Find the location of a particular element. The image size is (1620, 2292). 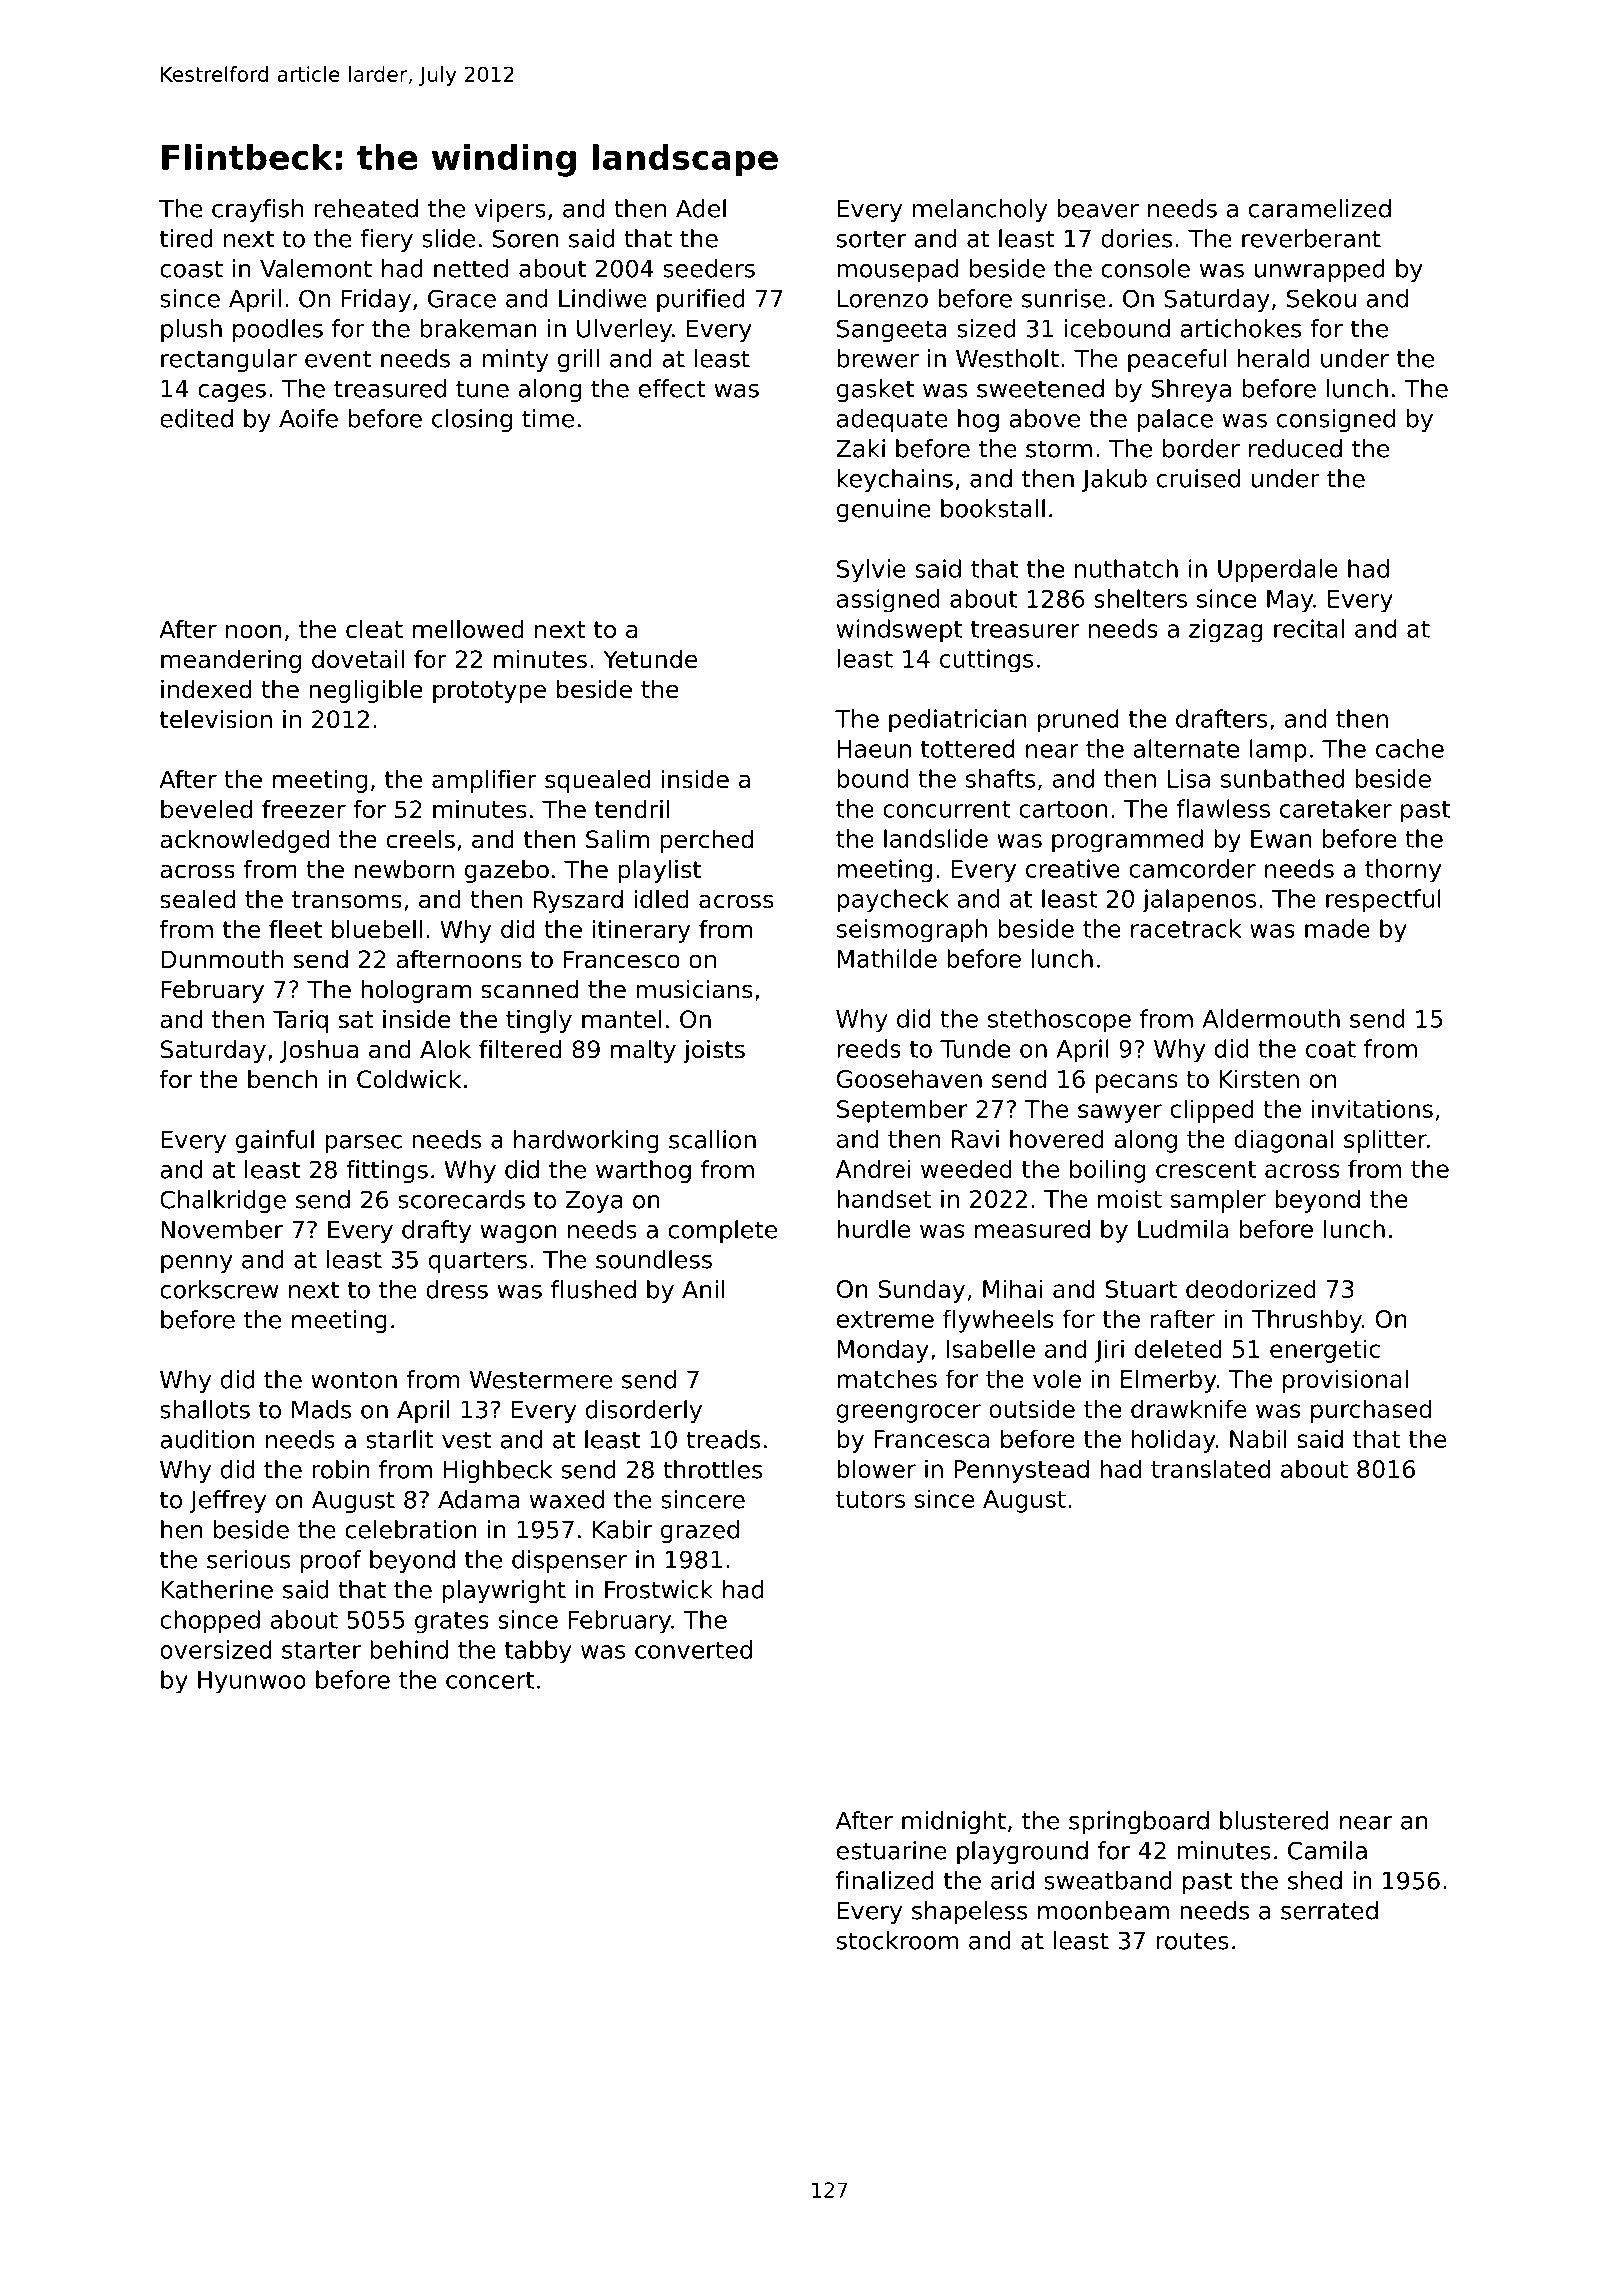

hologram is located at coordinates (416, 991).
